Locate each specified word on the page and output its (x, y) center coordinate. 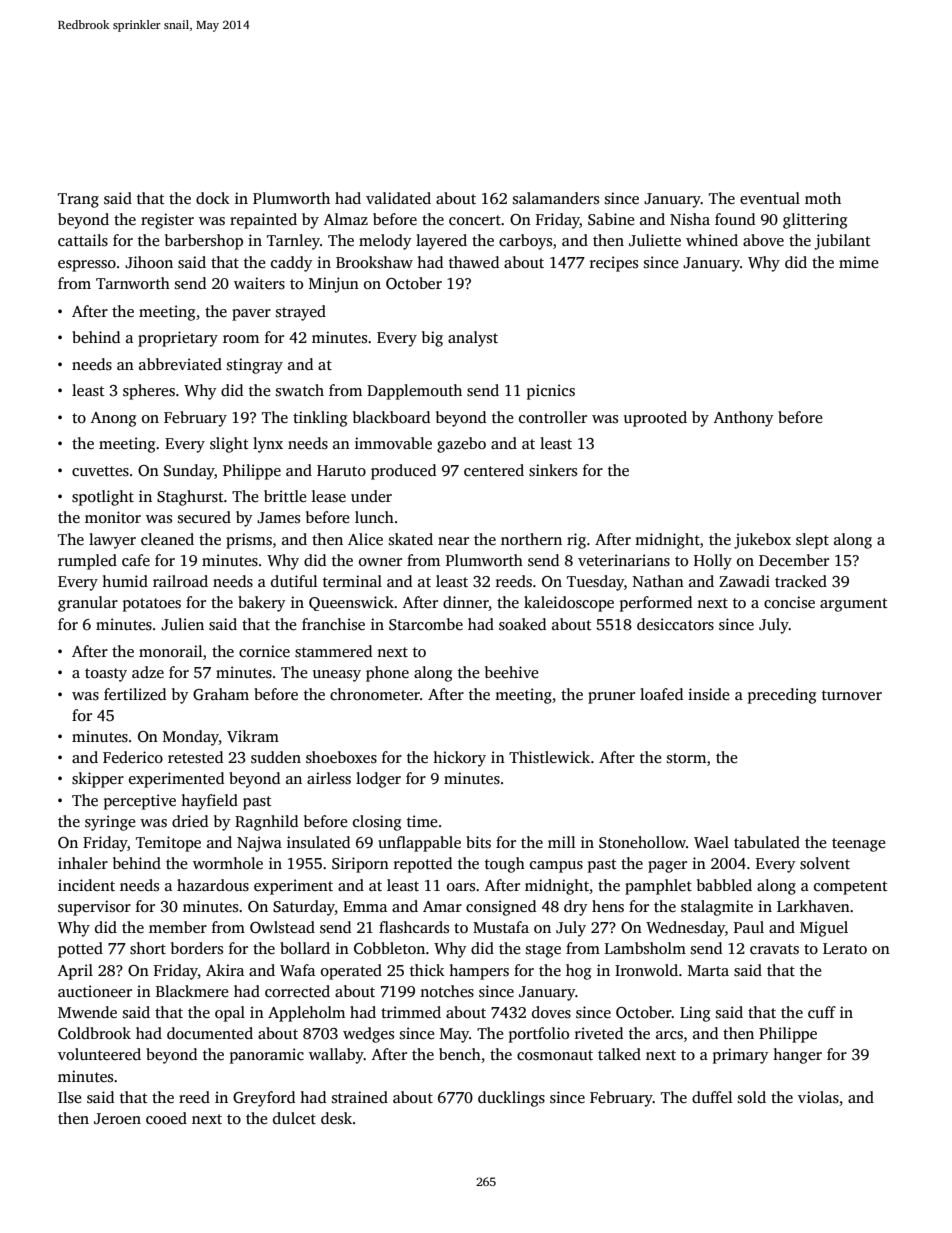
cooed (166, 1118)
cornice (264, 651)
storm (686, 758)
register (167, 221)
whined (712, 240)
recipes (614, 264)
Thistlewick (549, 757)
